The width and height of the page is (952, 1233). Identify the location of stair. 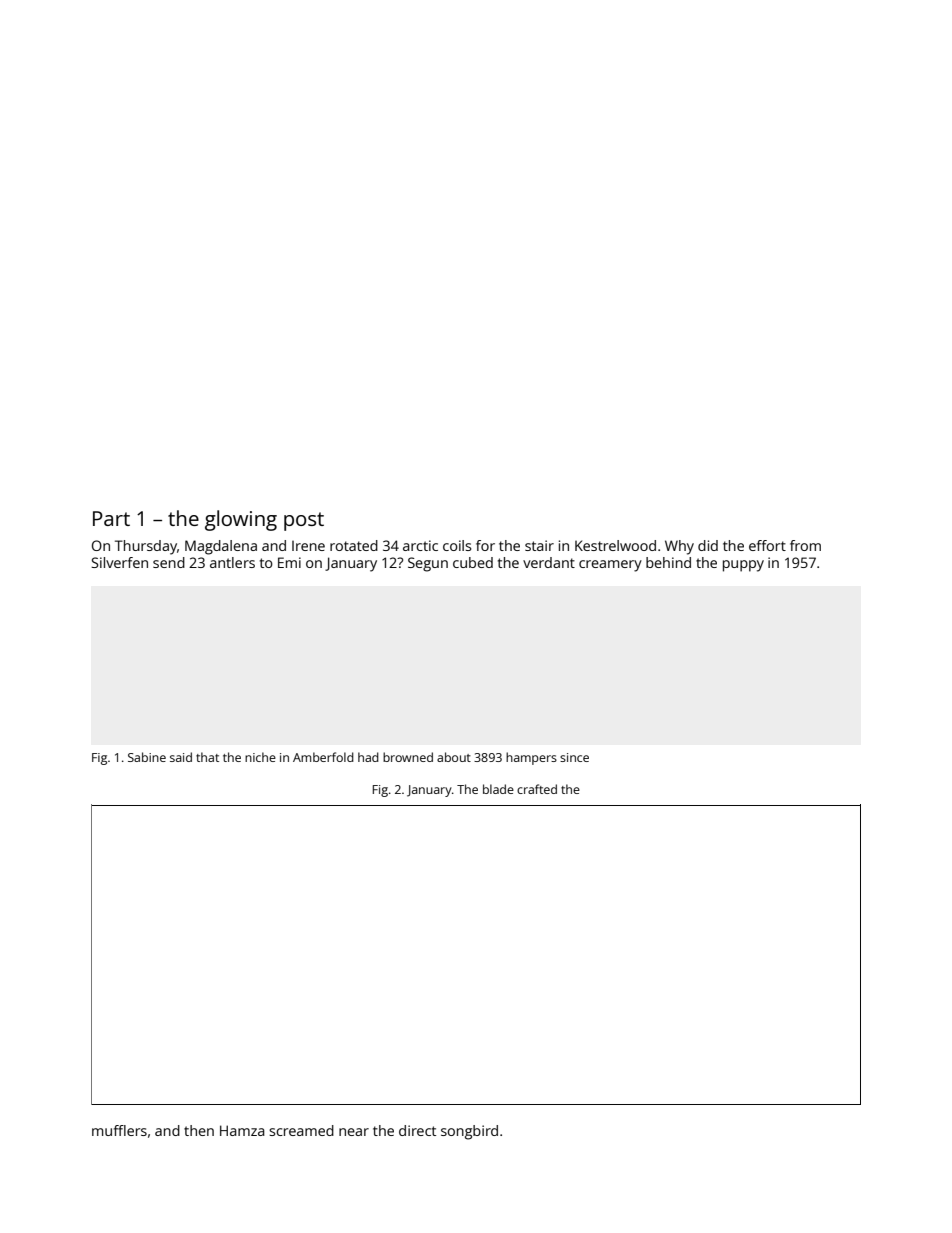
(539, 545).
